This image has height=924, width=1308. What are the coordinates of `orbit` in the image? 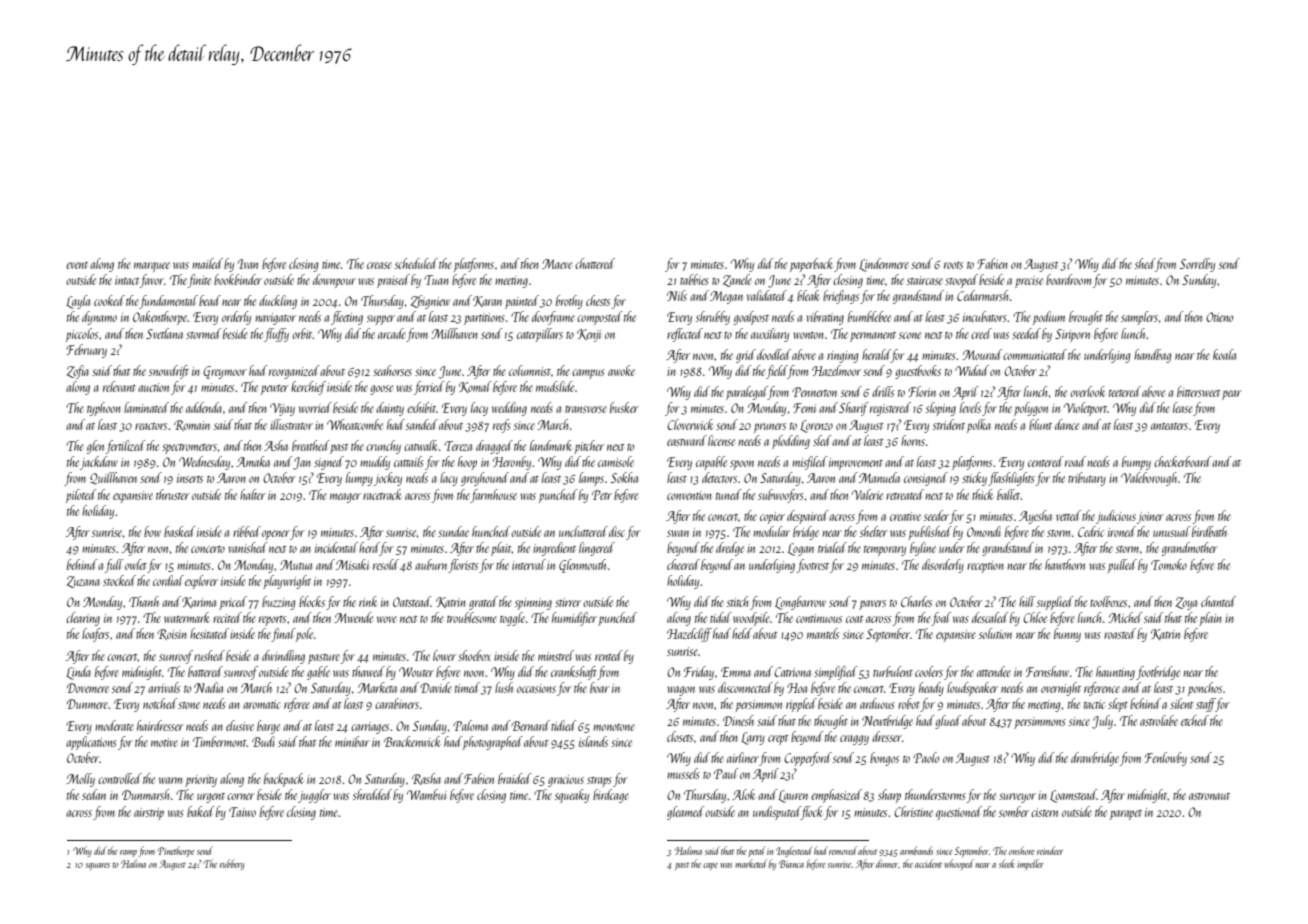 It's located at (302, 333).
